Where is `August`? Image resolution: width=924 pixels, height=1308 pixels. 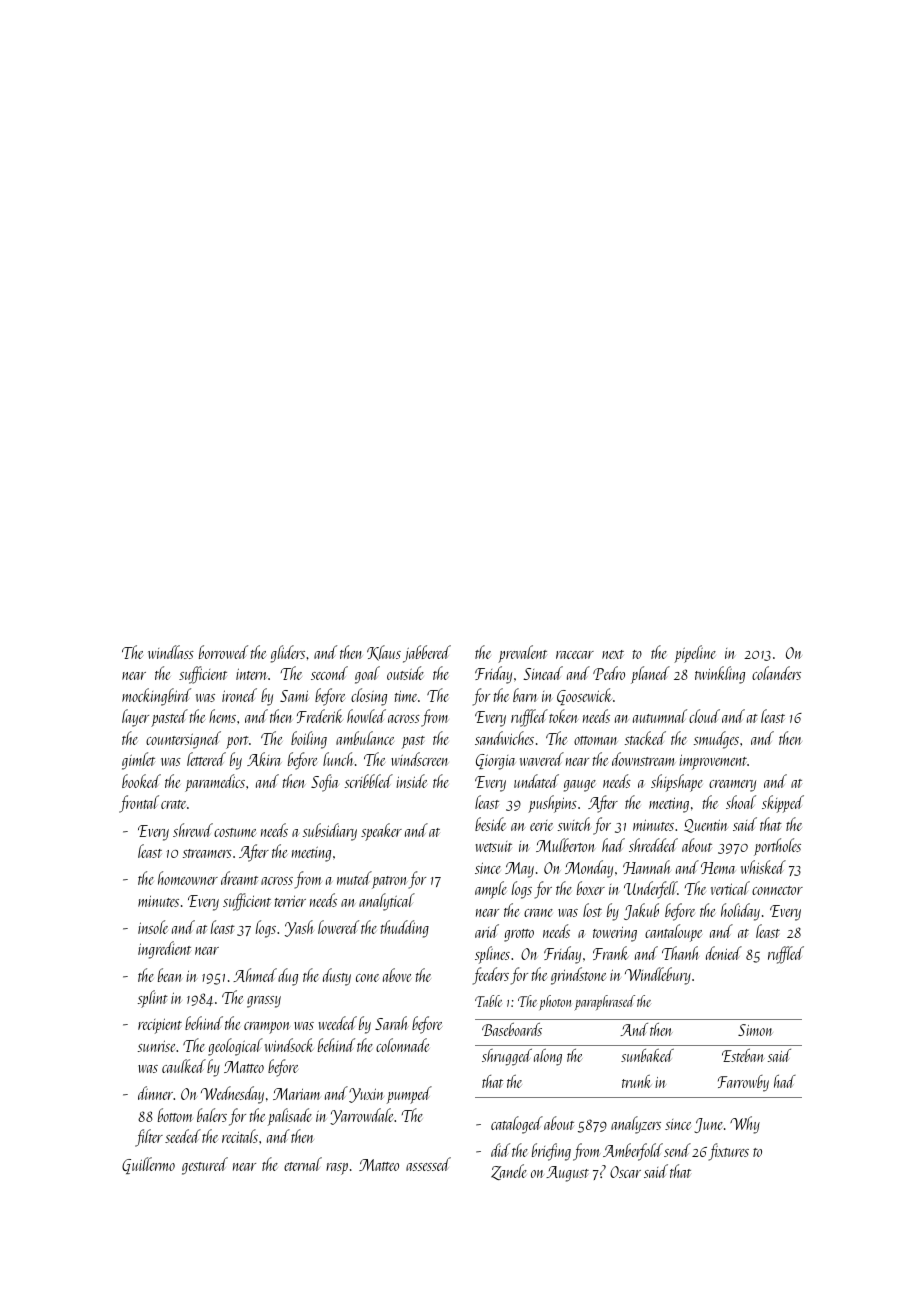 August is located at coordinates (567, 1174).
